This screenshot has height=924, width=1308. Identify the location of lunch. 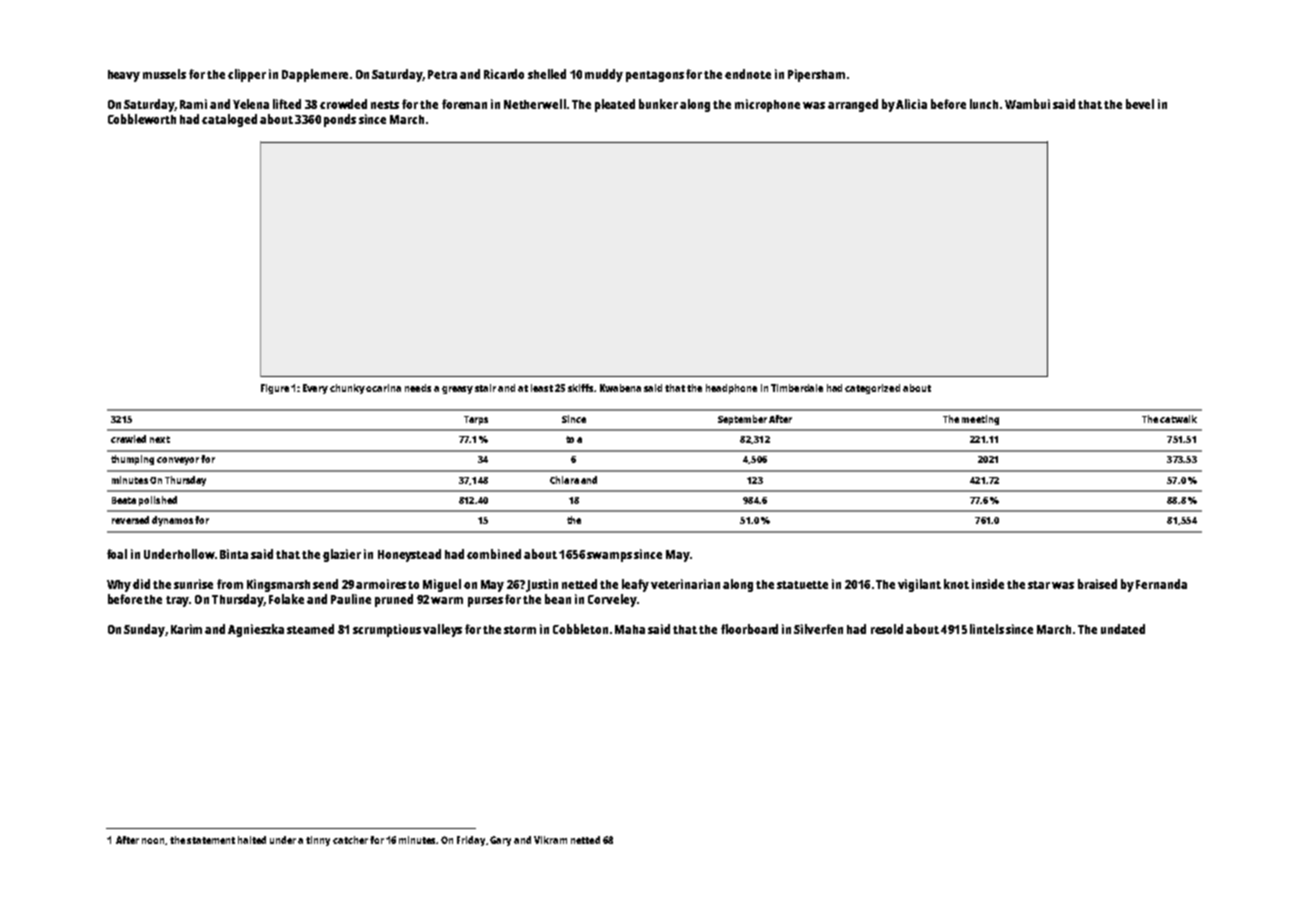
(984, 104).
